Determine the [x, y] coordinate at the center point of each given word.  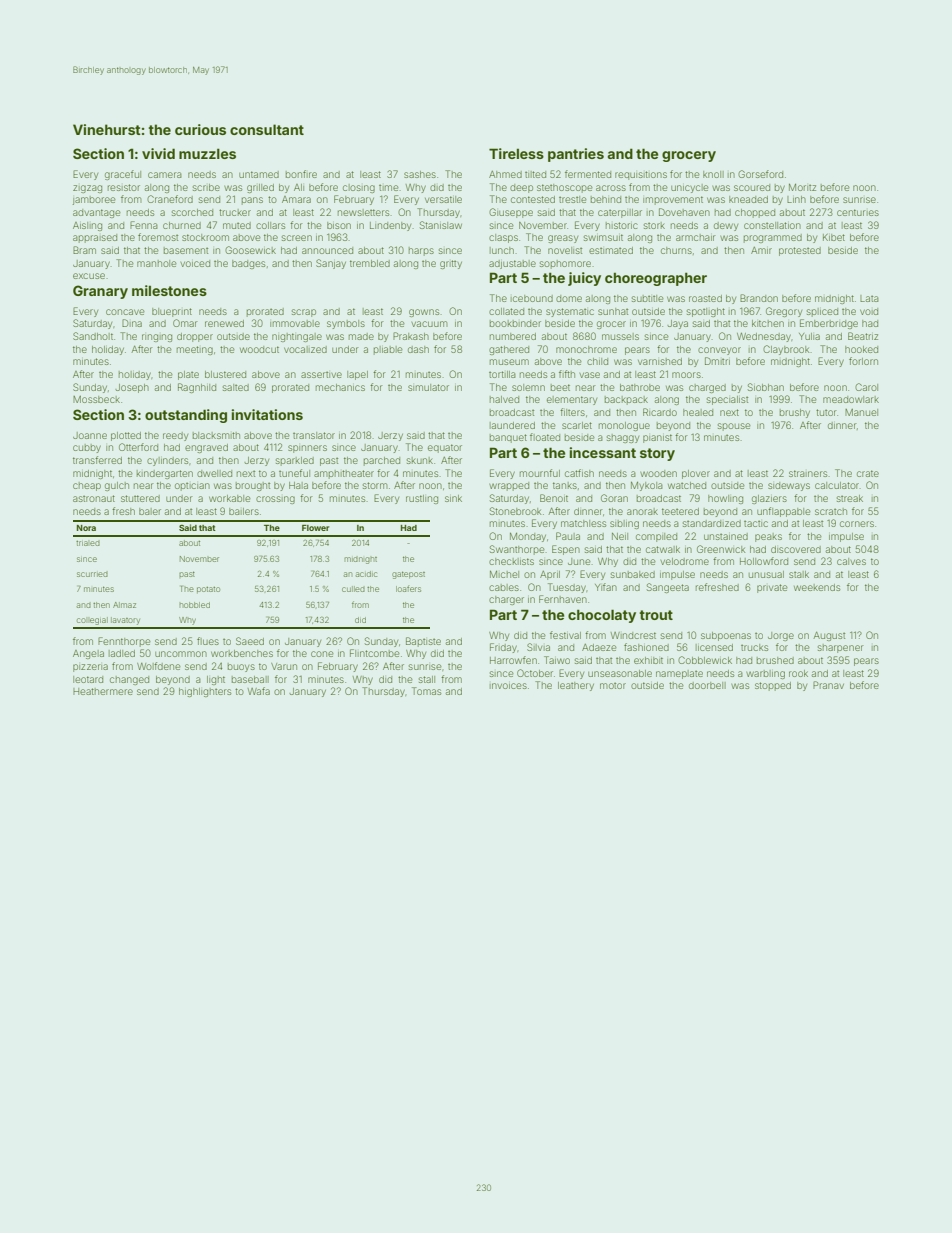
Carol [866, 387]
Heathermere [103, 691]
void [869, 311]
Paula [568, 536]
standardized [712, 523]
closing [359, 188]
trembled [370, 263]
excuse [89, 276]
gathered [509, 350]
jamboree [94, 200]
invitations [267, 414]
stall [427, 679]
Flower [316, 528]
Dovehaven [684, 212]
